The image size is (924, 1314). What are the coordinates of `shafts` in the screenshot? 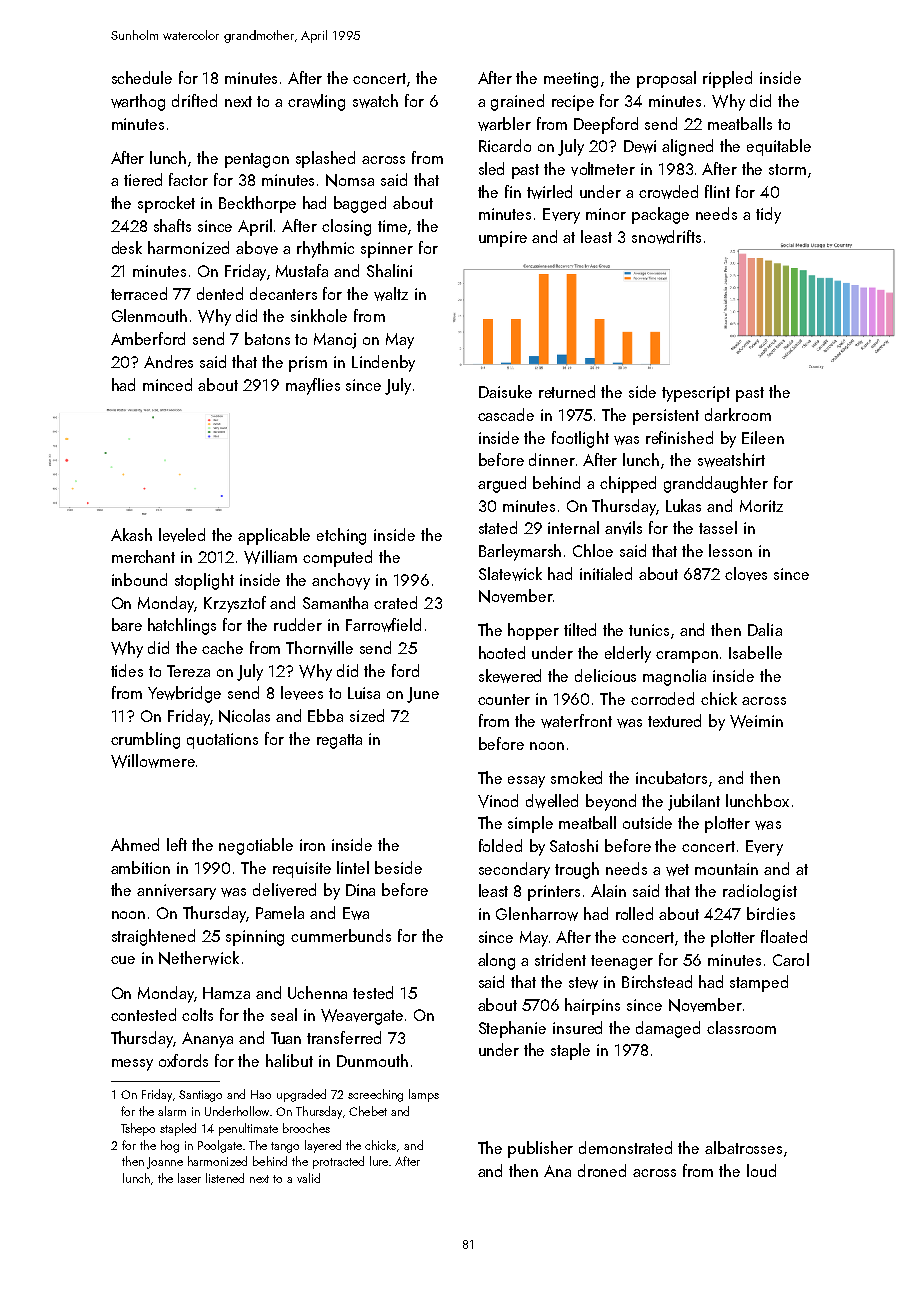 It's located at (172, 225).
